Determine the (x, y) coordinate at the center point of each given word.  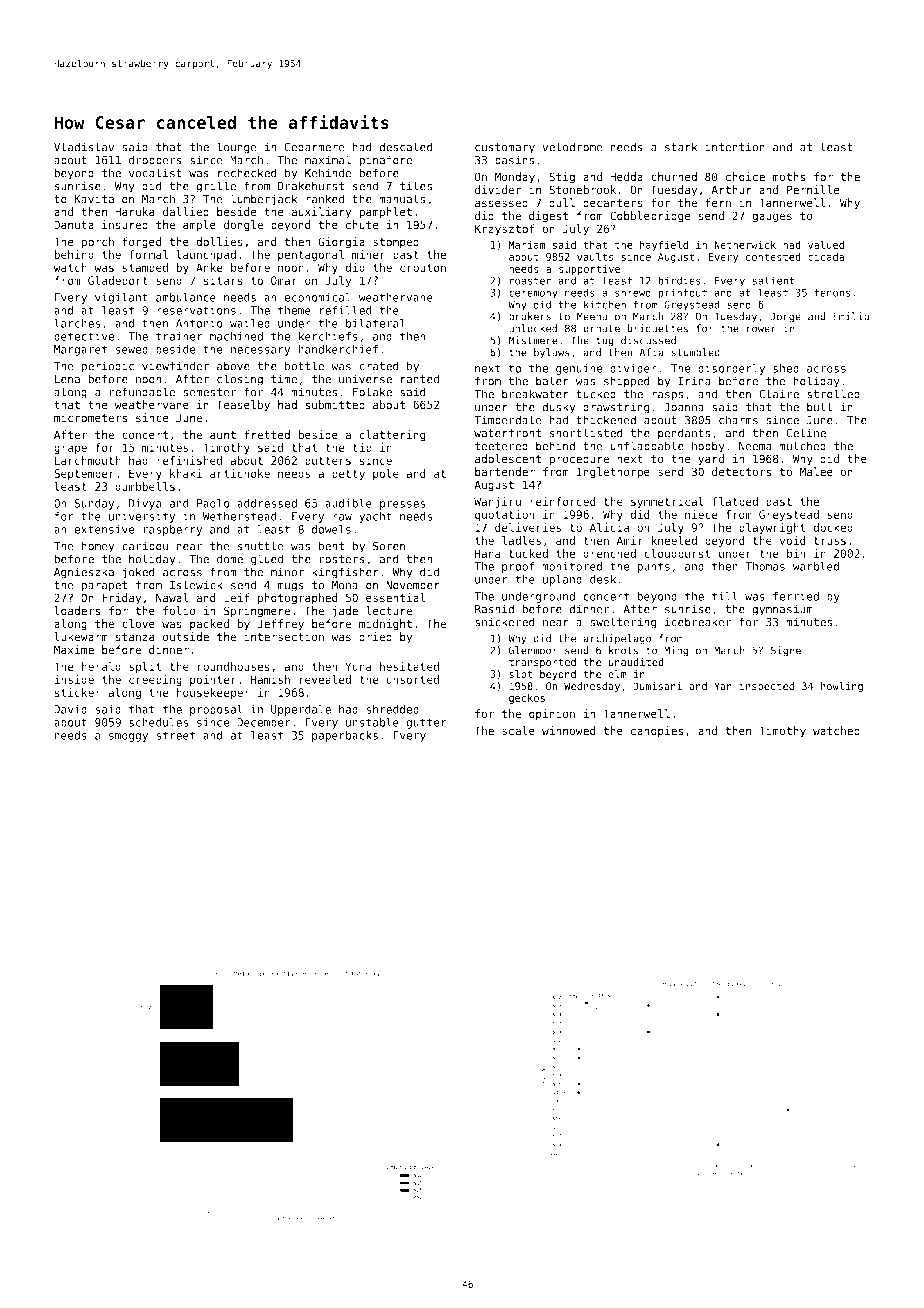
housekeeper (213, 693)
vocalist (155, 173)
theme (294, 310)
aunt (223, 435)
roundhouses (234, 666)
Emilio (851, 316)
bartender (505, 472)
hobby (708, 447)
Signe (786, 651)
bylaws (552, 353)
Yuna (358, 666)
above (233, 366)
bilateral (375, 323)
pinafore (385, 161)
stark (681, 147)
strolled (833, 394)
